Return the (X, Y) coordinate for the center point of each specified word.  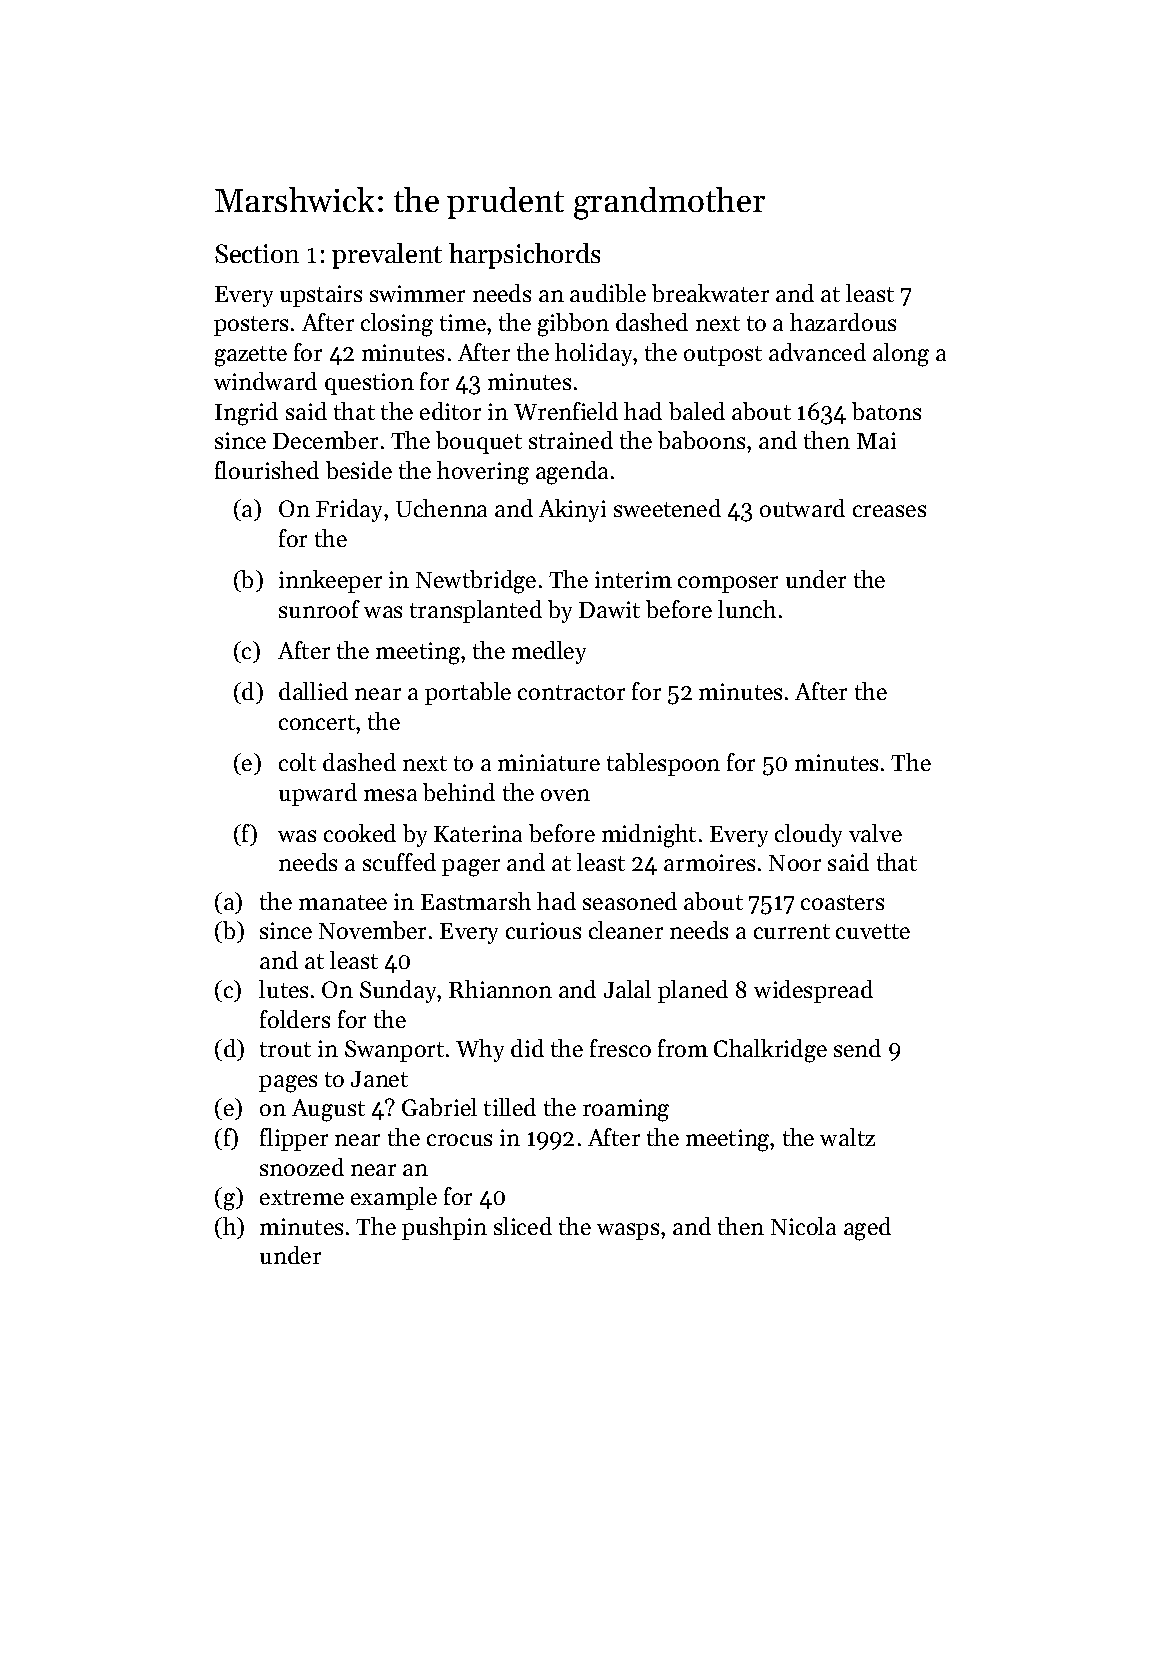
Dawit (609, 609)
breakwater (710, 293)
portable (468, 693)
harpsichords (524, 256)
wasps (628, 1231)
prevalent (387, 256)
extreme (302, 1197)
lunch (747, 609)
